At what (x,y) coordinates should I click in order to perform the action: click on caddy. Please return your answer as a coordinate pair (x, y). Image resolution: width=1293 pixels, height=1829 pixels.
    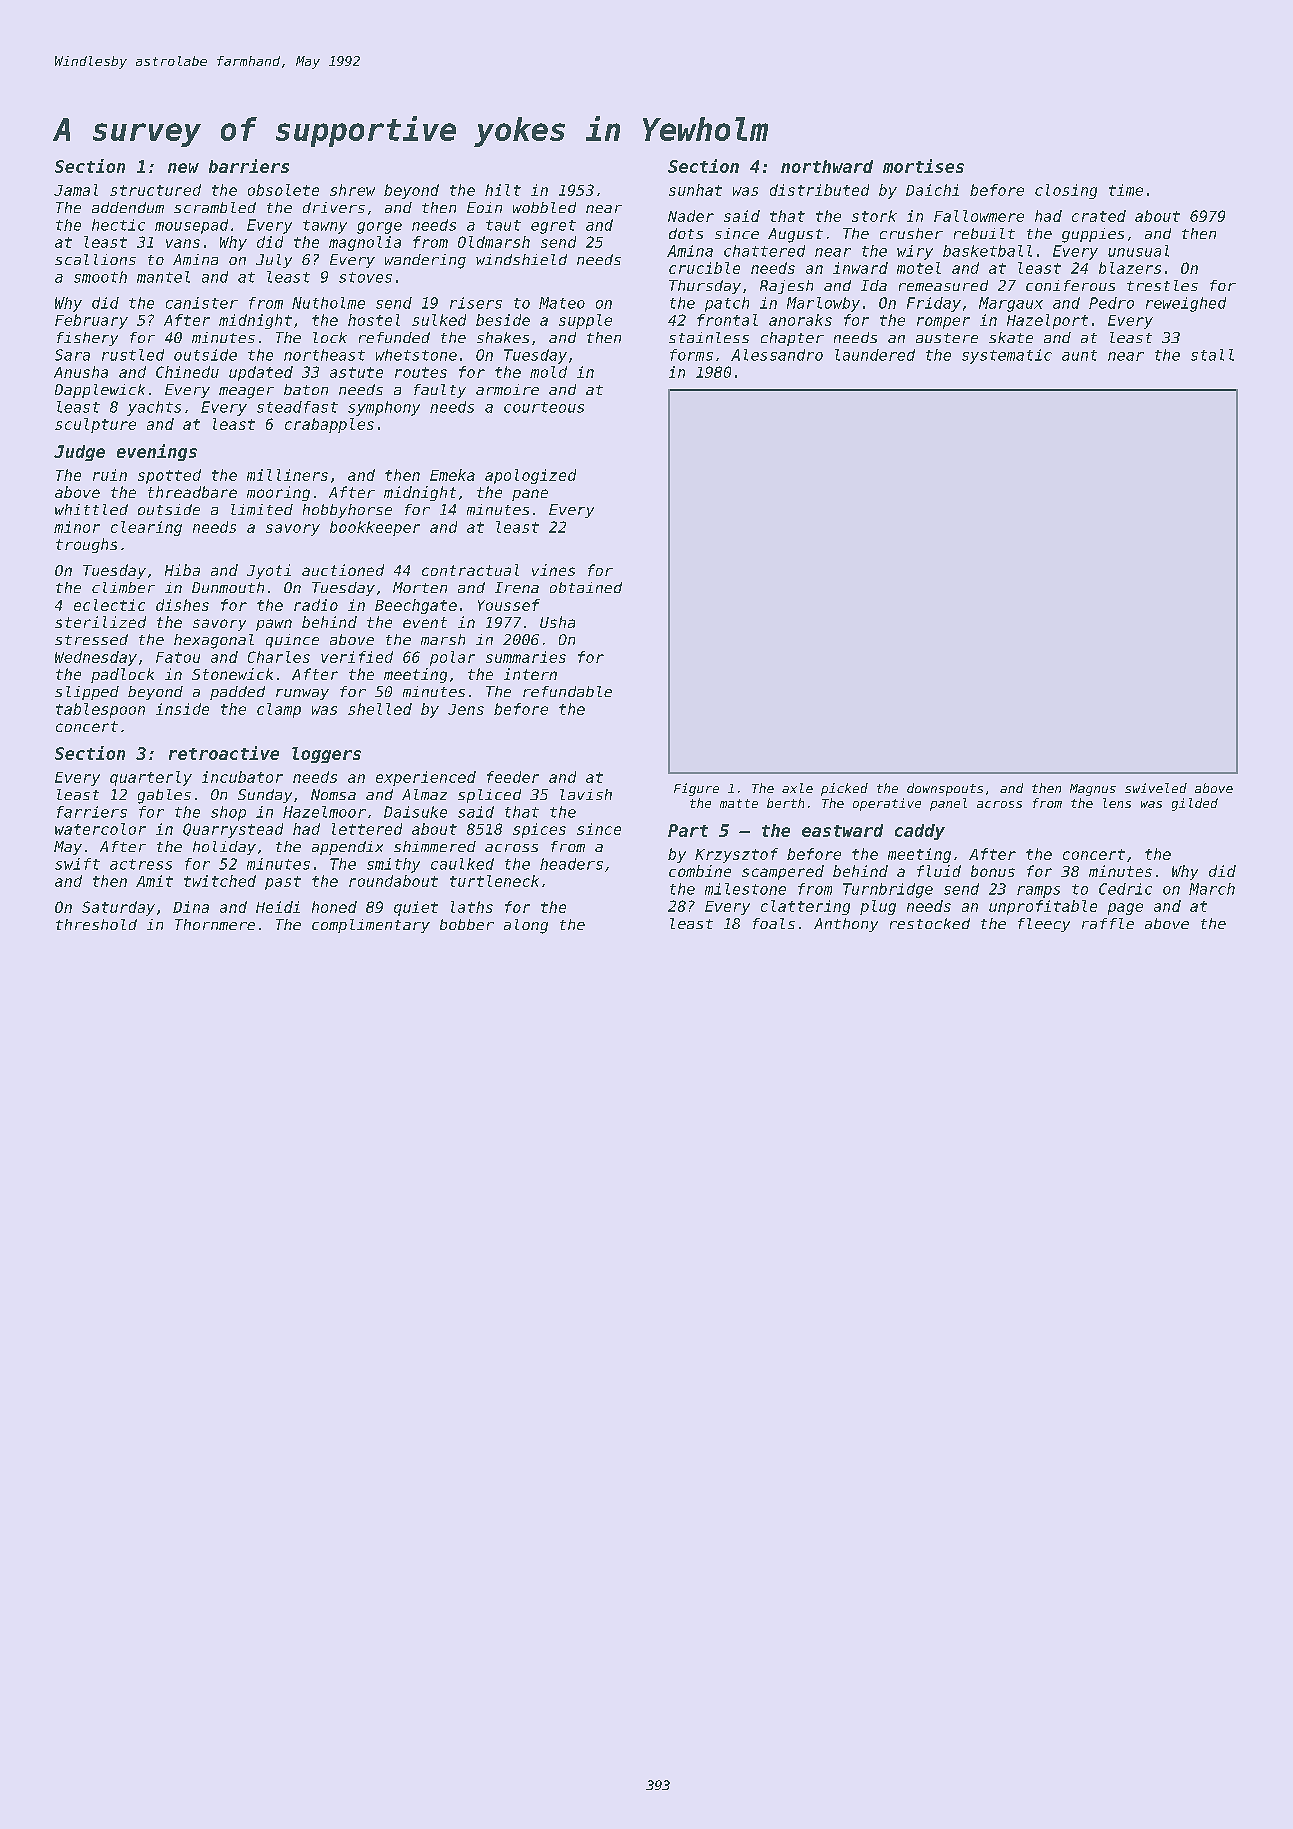
    Looking at the image, I should click on (920, 832).
